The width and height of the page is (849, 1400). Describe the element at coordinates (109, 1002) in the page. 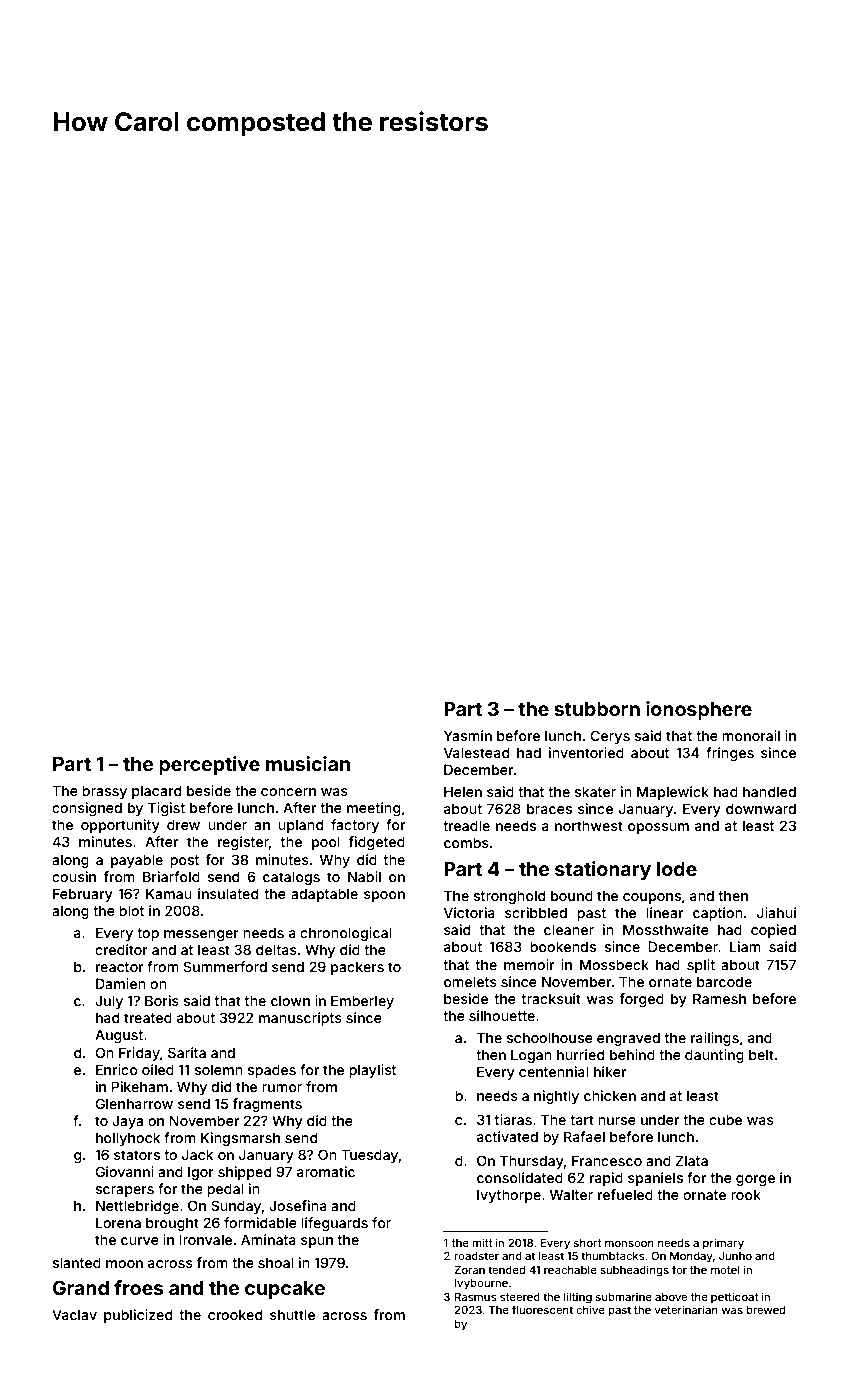

I see `July` at that location.
